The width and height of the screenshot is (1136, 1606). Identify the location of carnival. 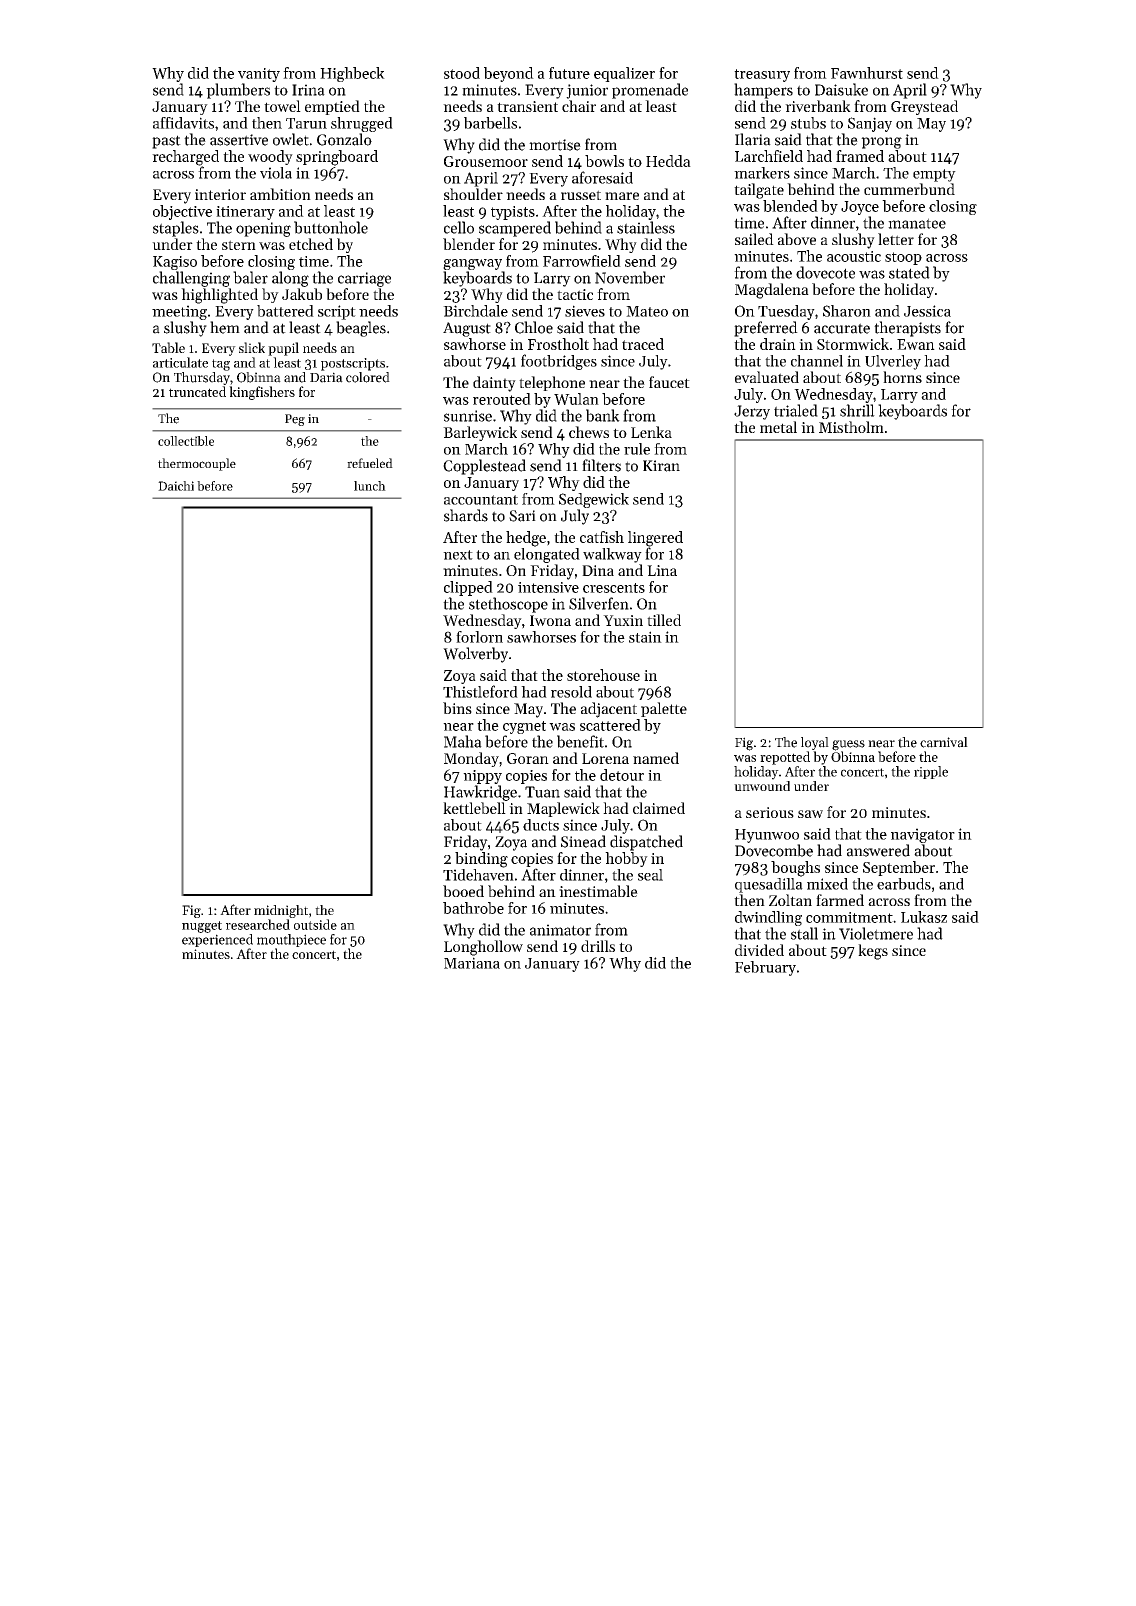
(944, 742).
